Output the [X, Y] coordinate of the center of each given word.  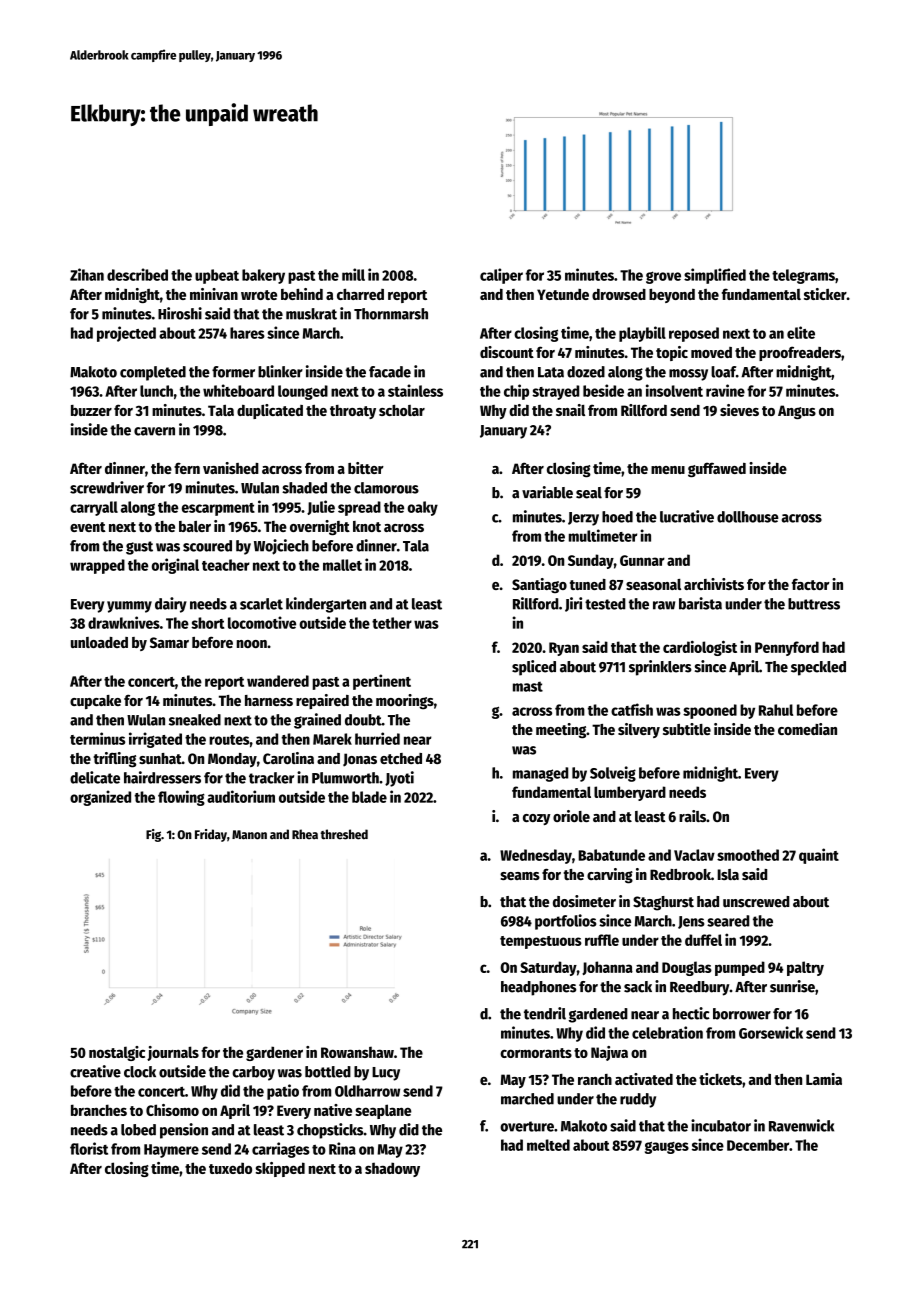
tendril [545, 1013]
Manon [249, 835]
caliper [501, 276]
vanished [231, 468]
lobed [138, 1130]
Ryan [564, 649]
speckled [818, 668]
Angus [797, 412]
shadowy [392, 1169]
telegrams [803, 276]
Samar [169, 642]
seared [728, 921]
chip [516, 392]
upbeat [217, 276]
